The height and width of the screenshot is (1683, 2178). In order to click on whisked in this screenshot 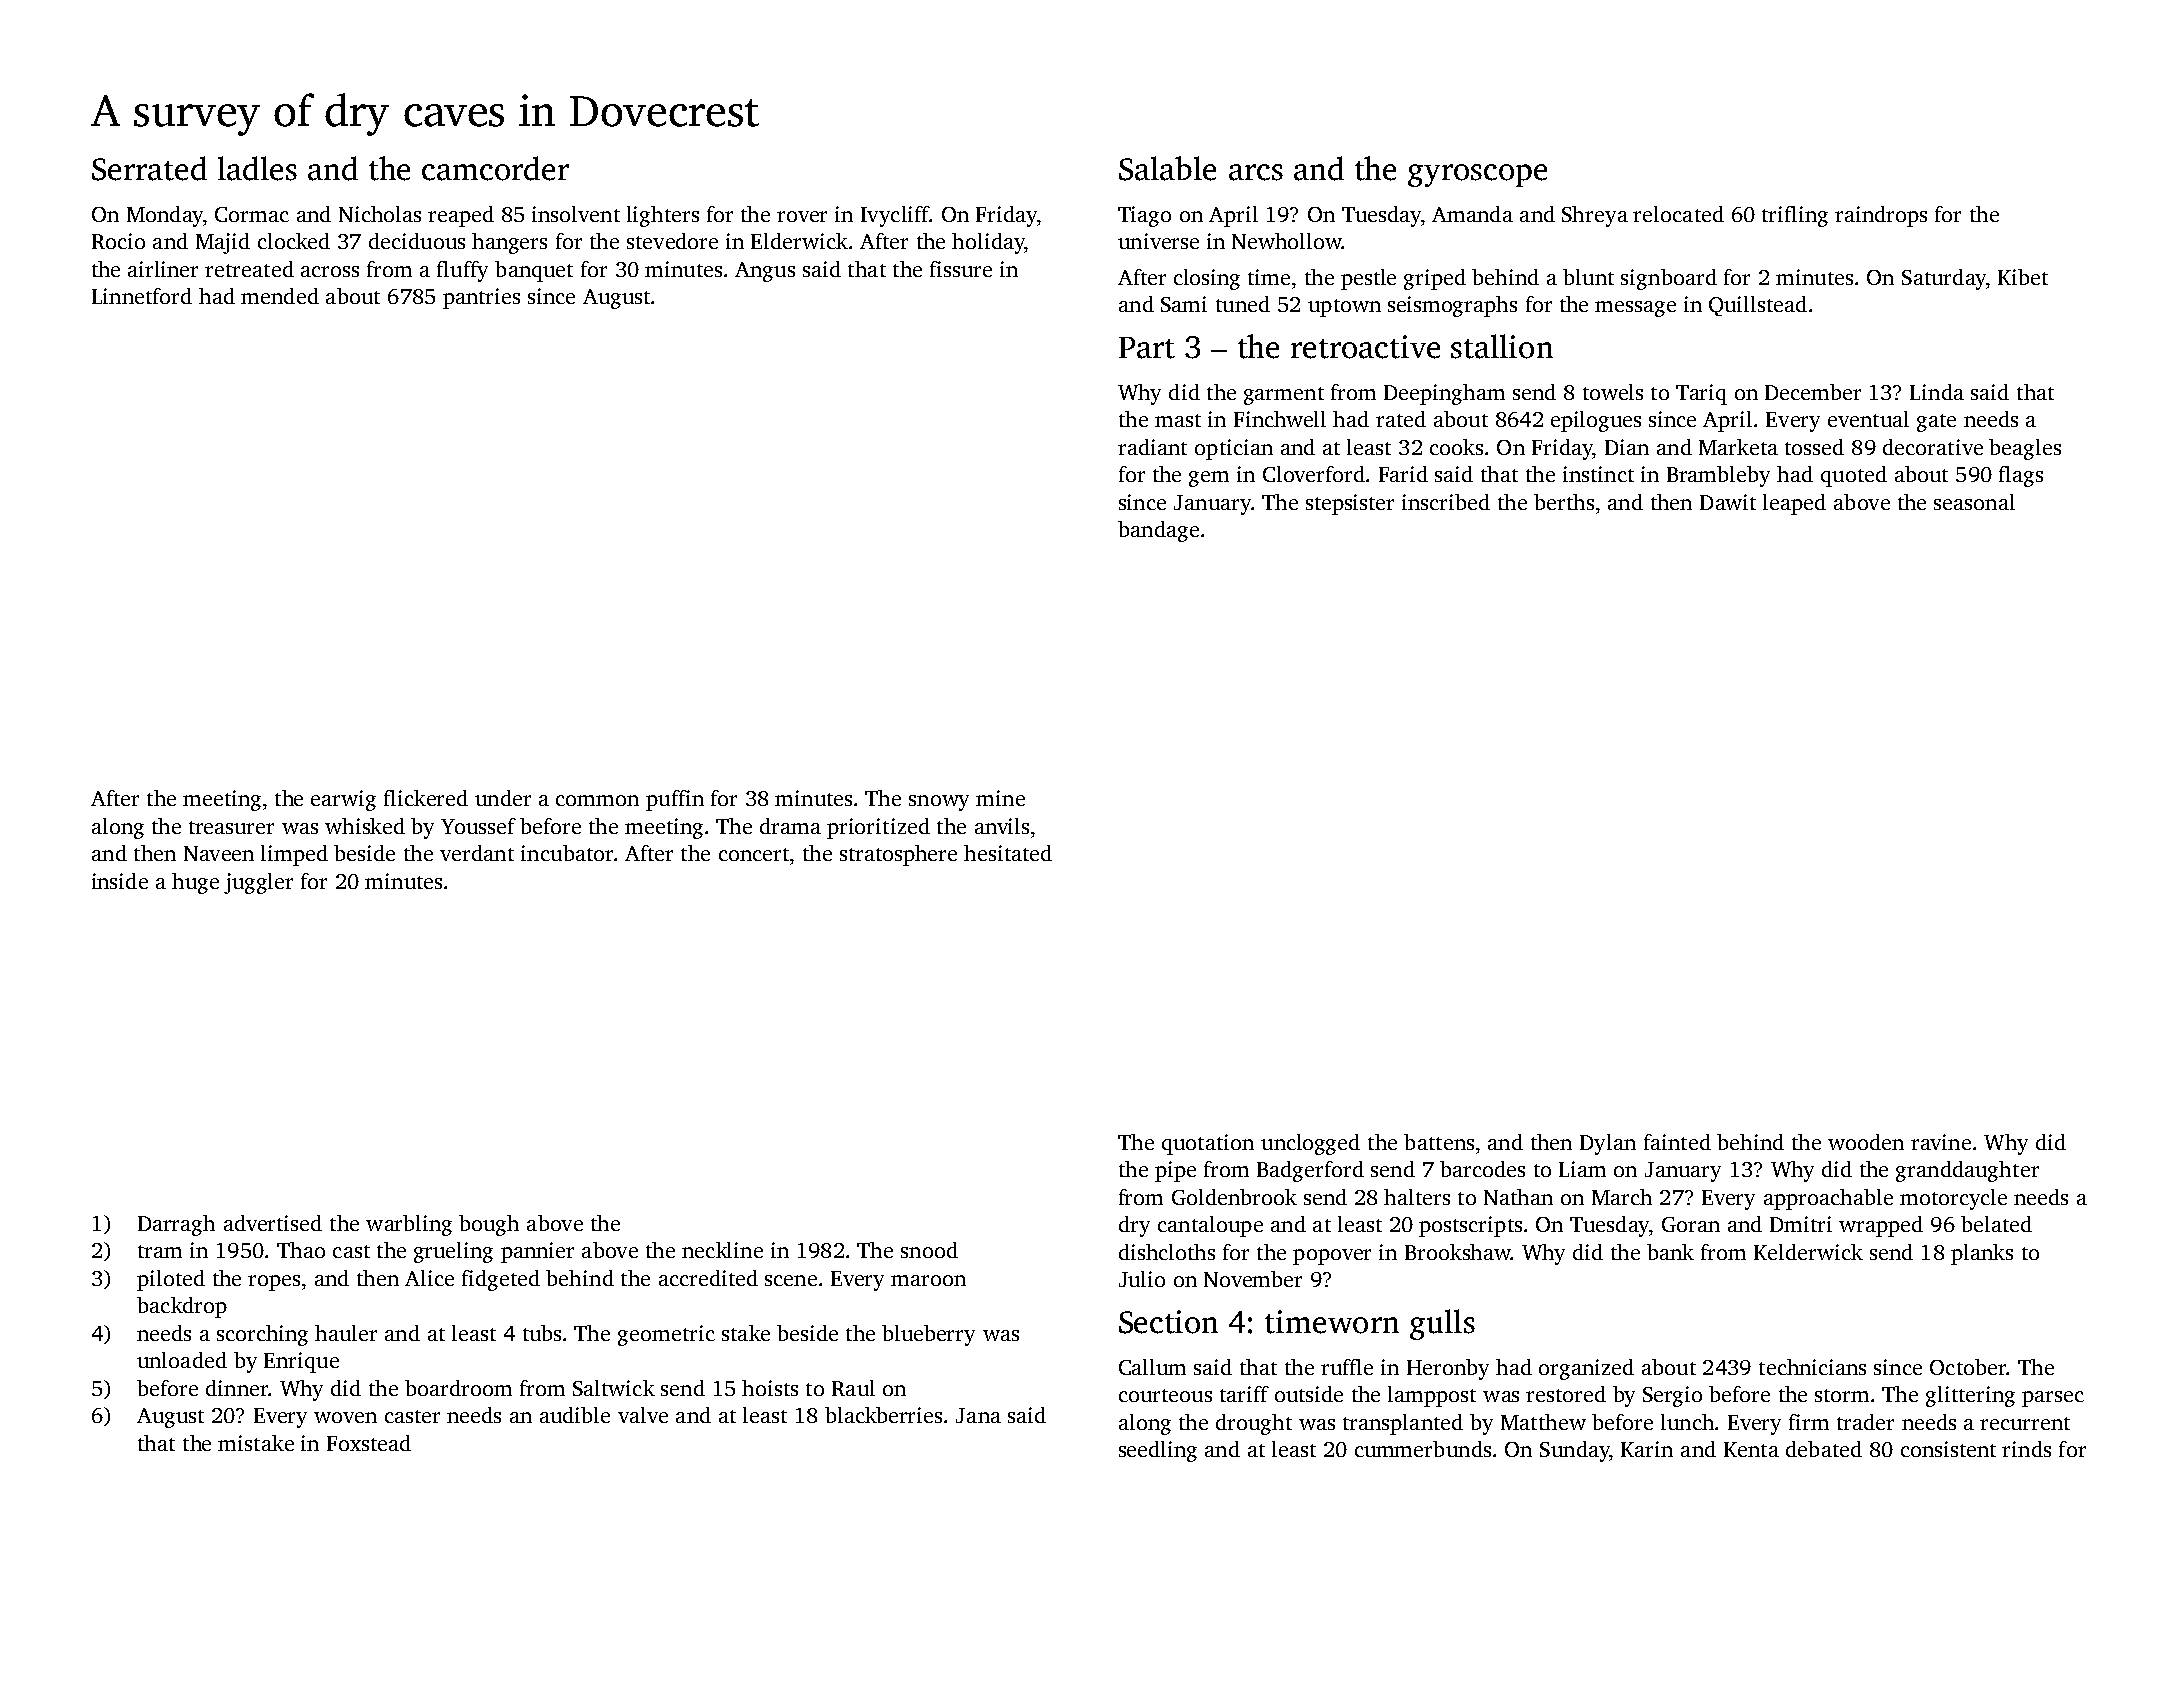, I will do `click(365, 826)`.
